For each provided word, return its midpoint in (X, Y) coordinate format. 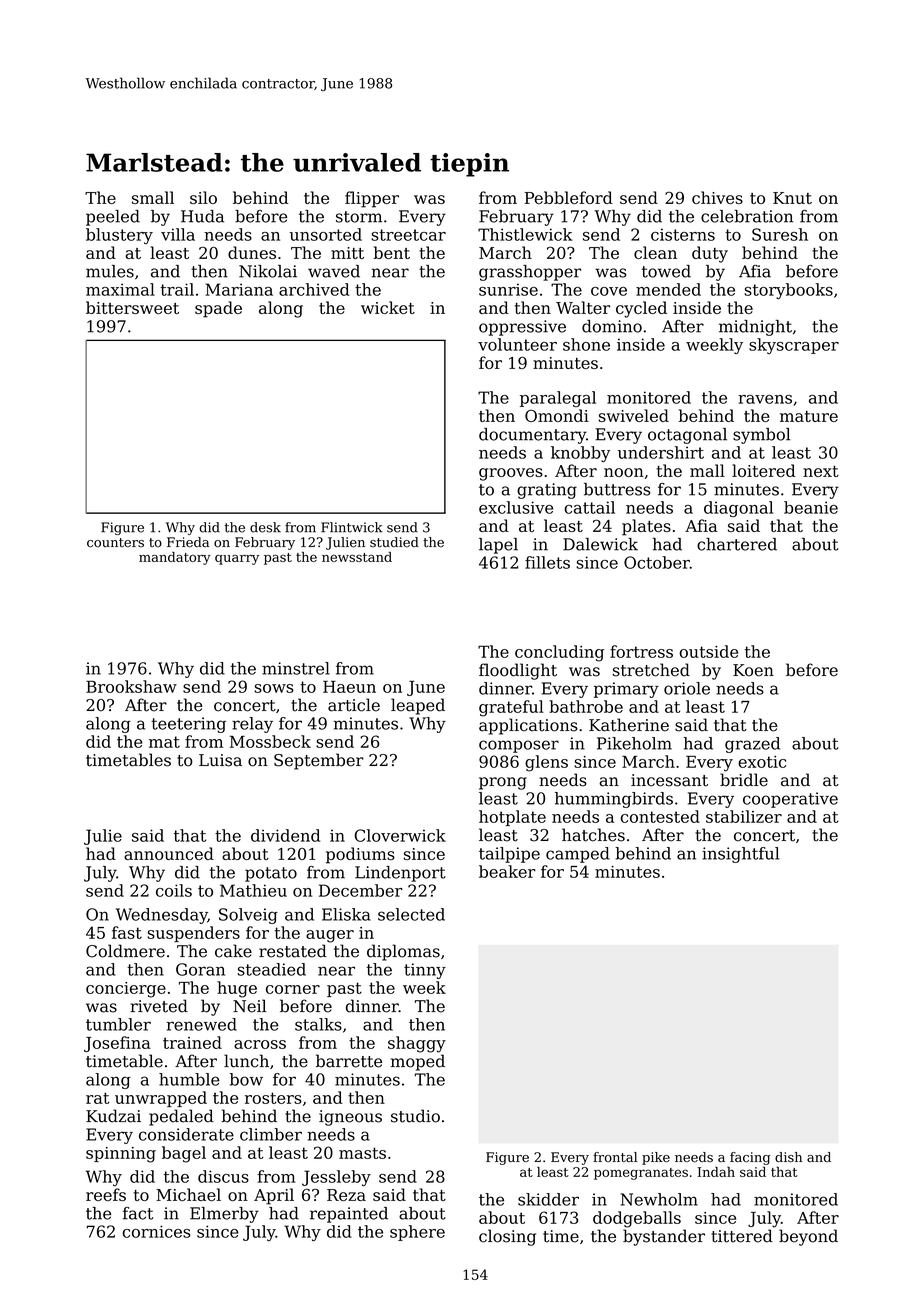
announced (169, 853)
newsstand (357, 557)
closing (507, 1237)
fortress (641, 651)
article (354, 705)
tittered (742, 1236)
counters (115, 543)
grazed (752, 745)
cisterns (683, 234)
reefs (106, 1194)
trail (177, 289)
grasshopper (530, 273)
